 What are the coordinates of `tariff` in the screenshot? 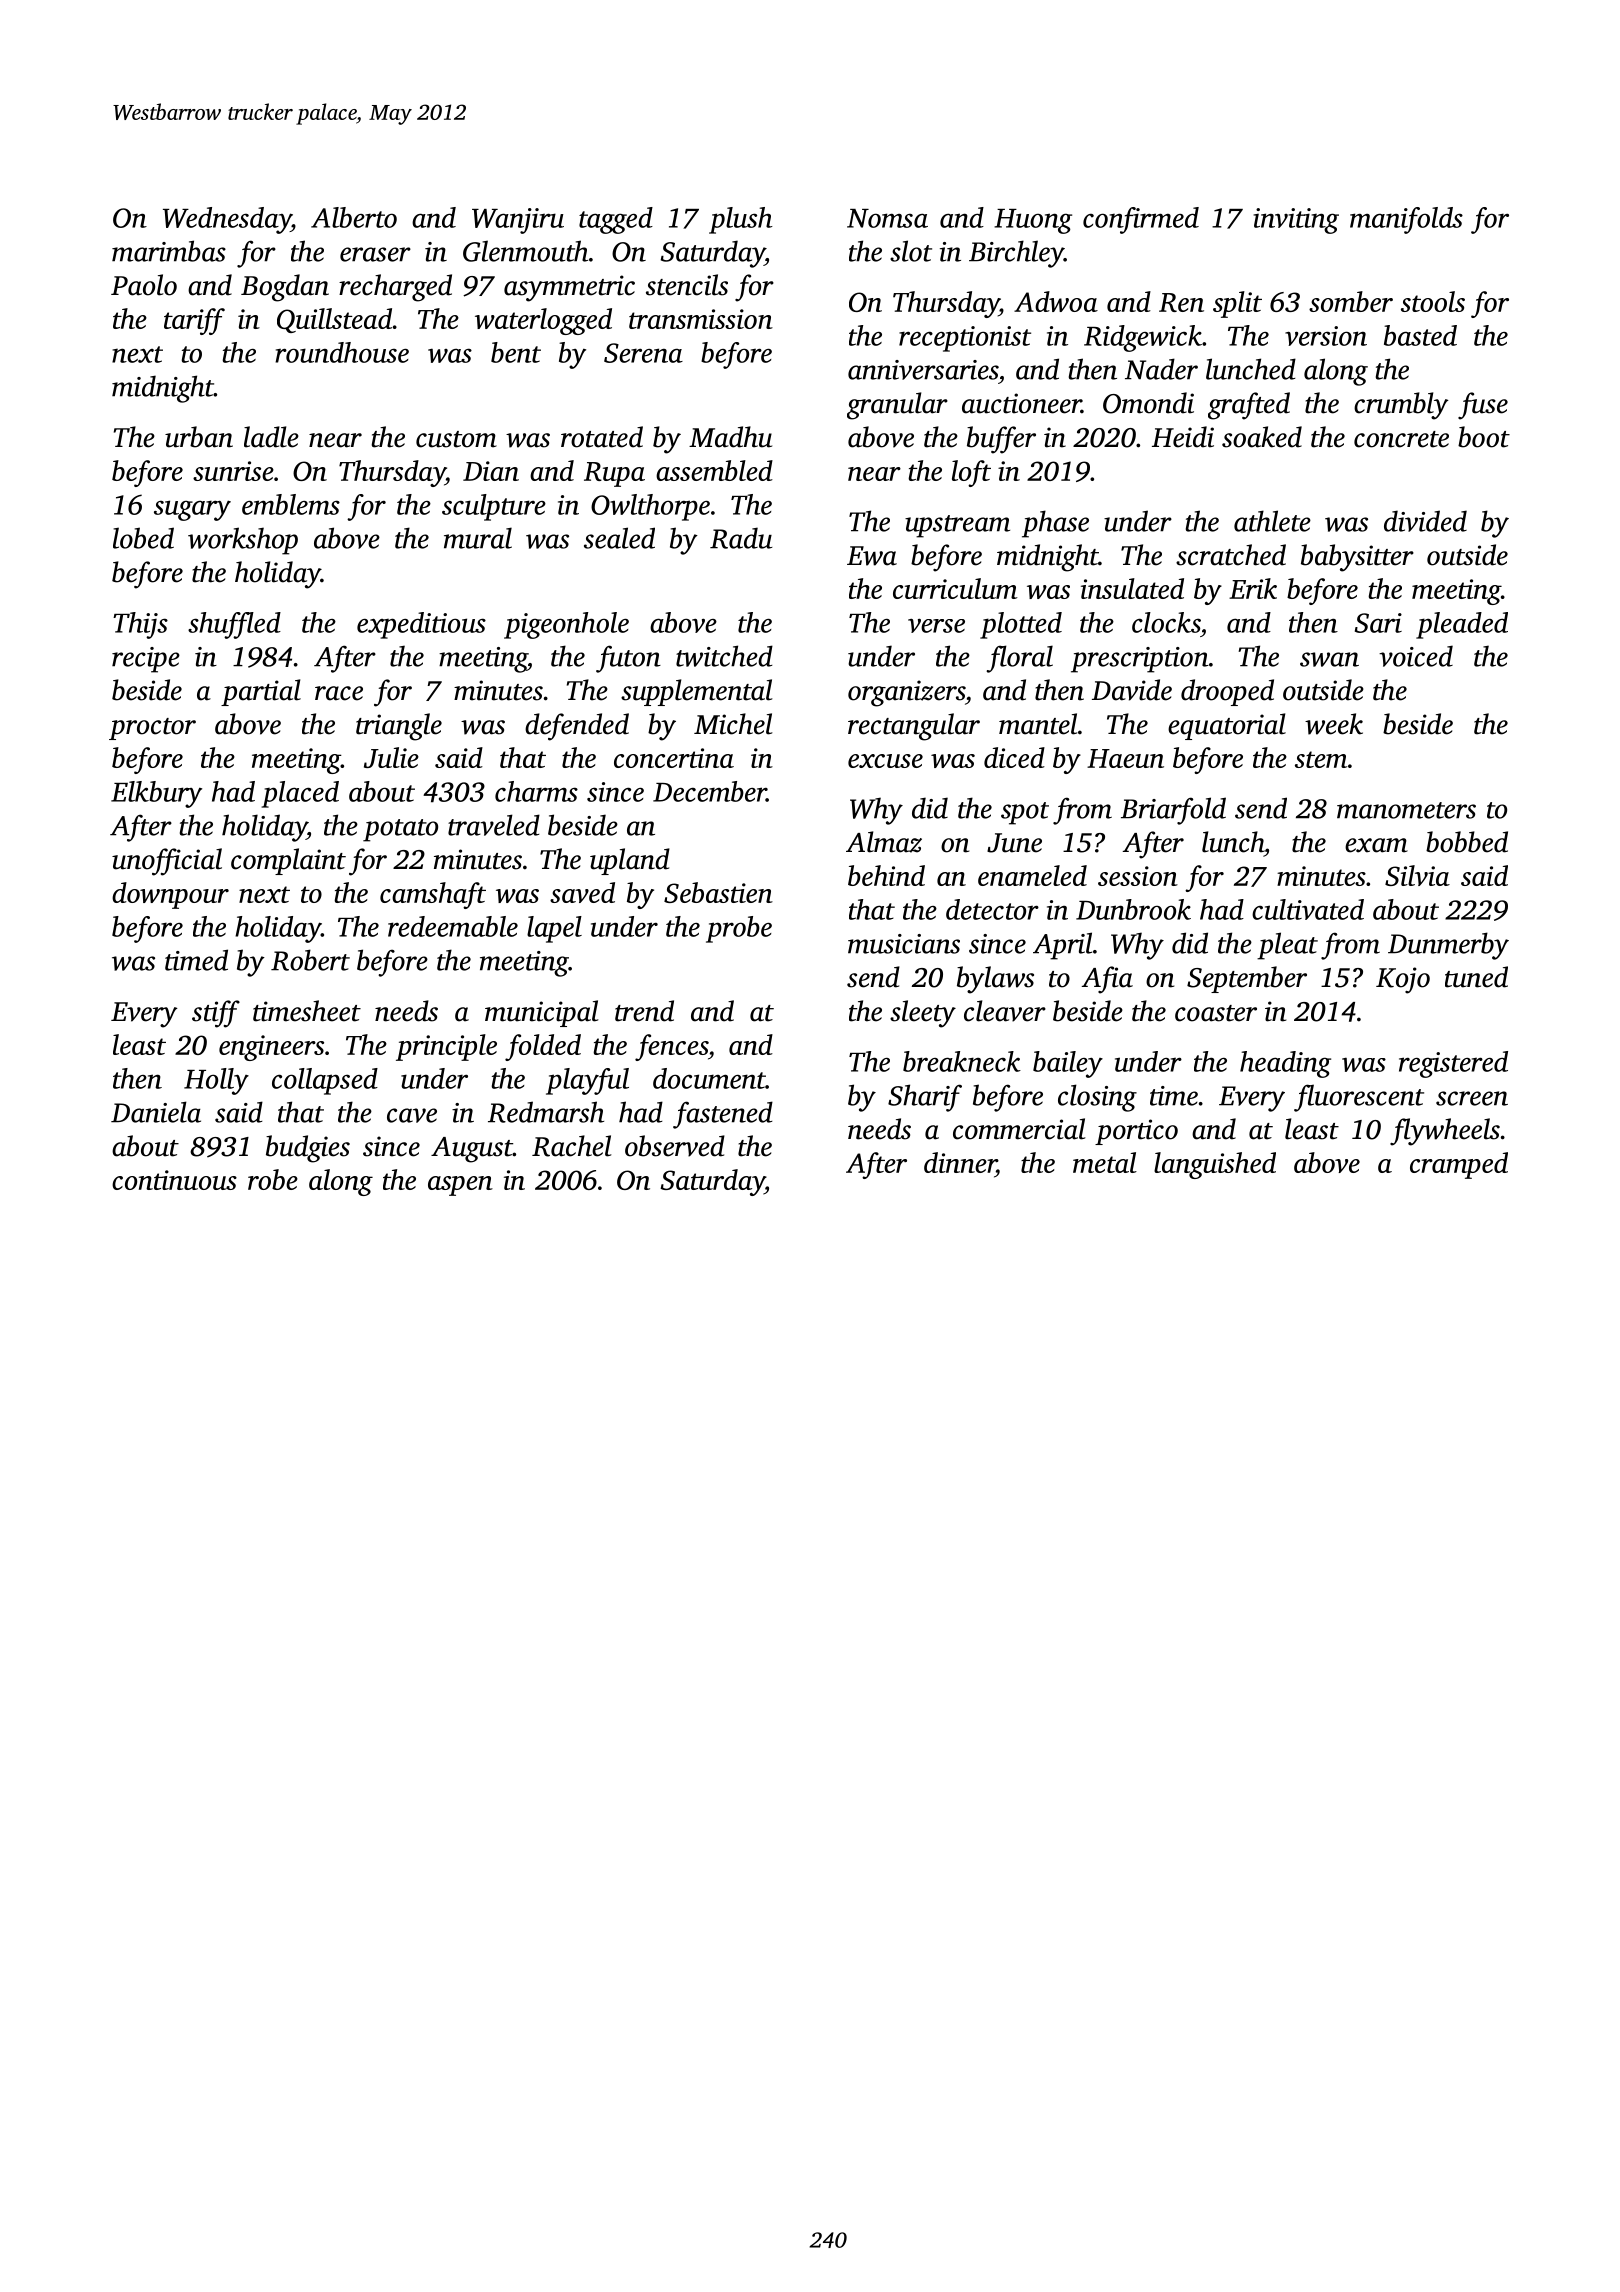 It's located at (194, 321).
